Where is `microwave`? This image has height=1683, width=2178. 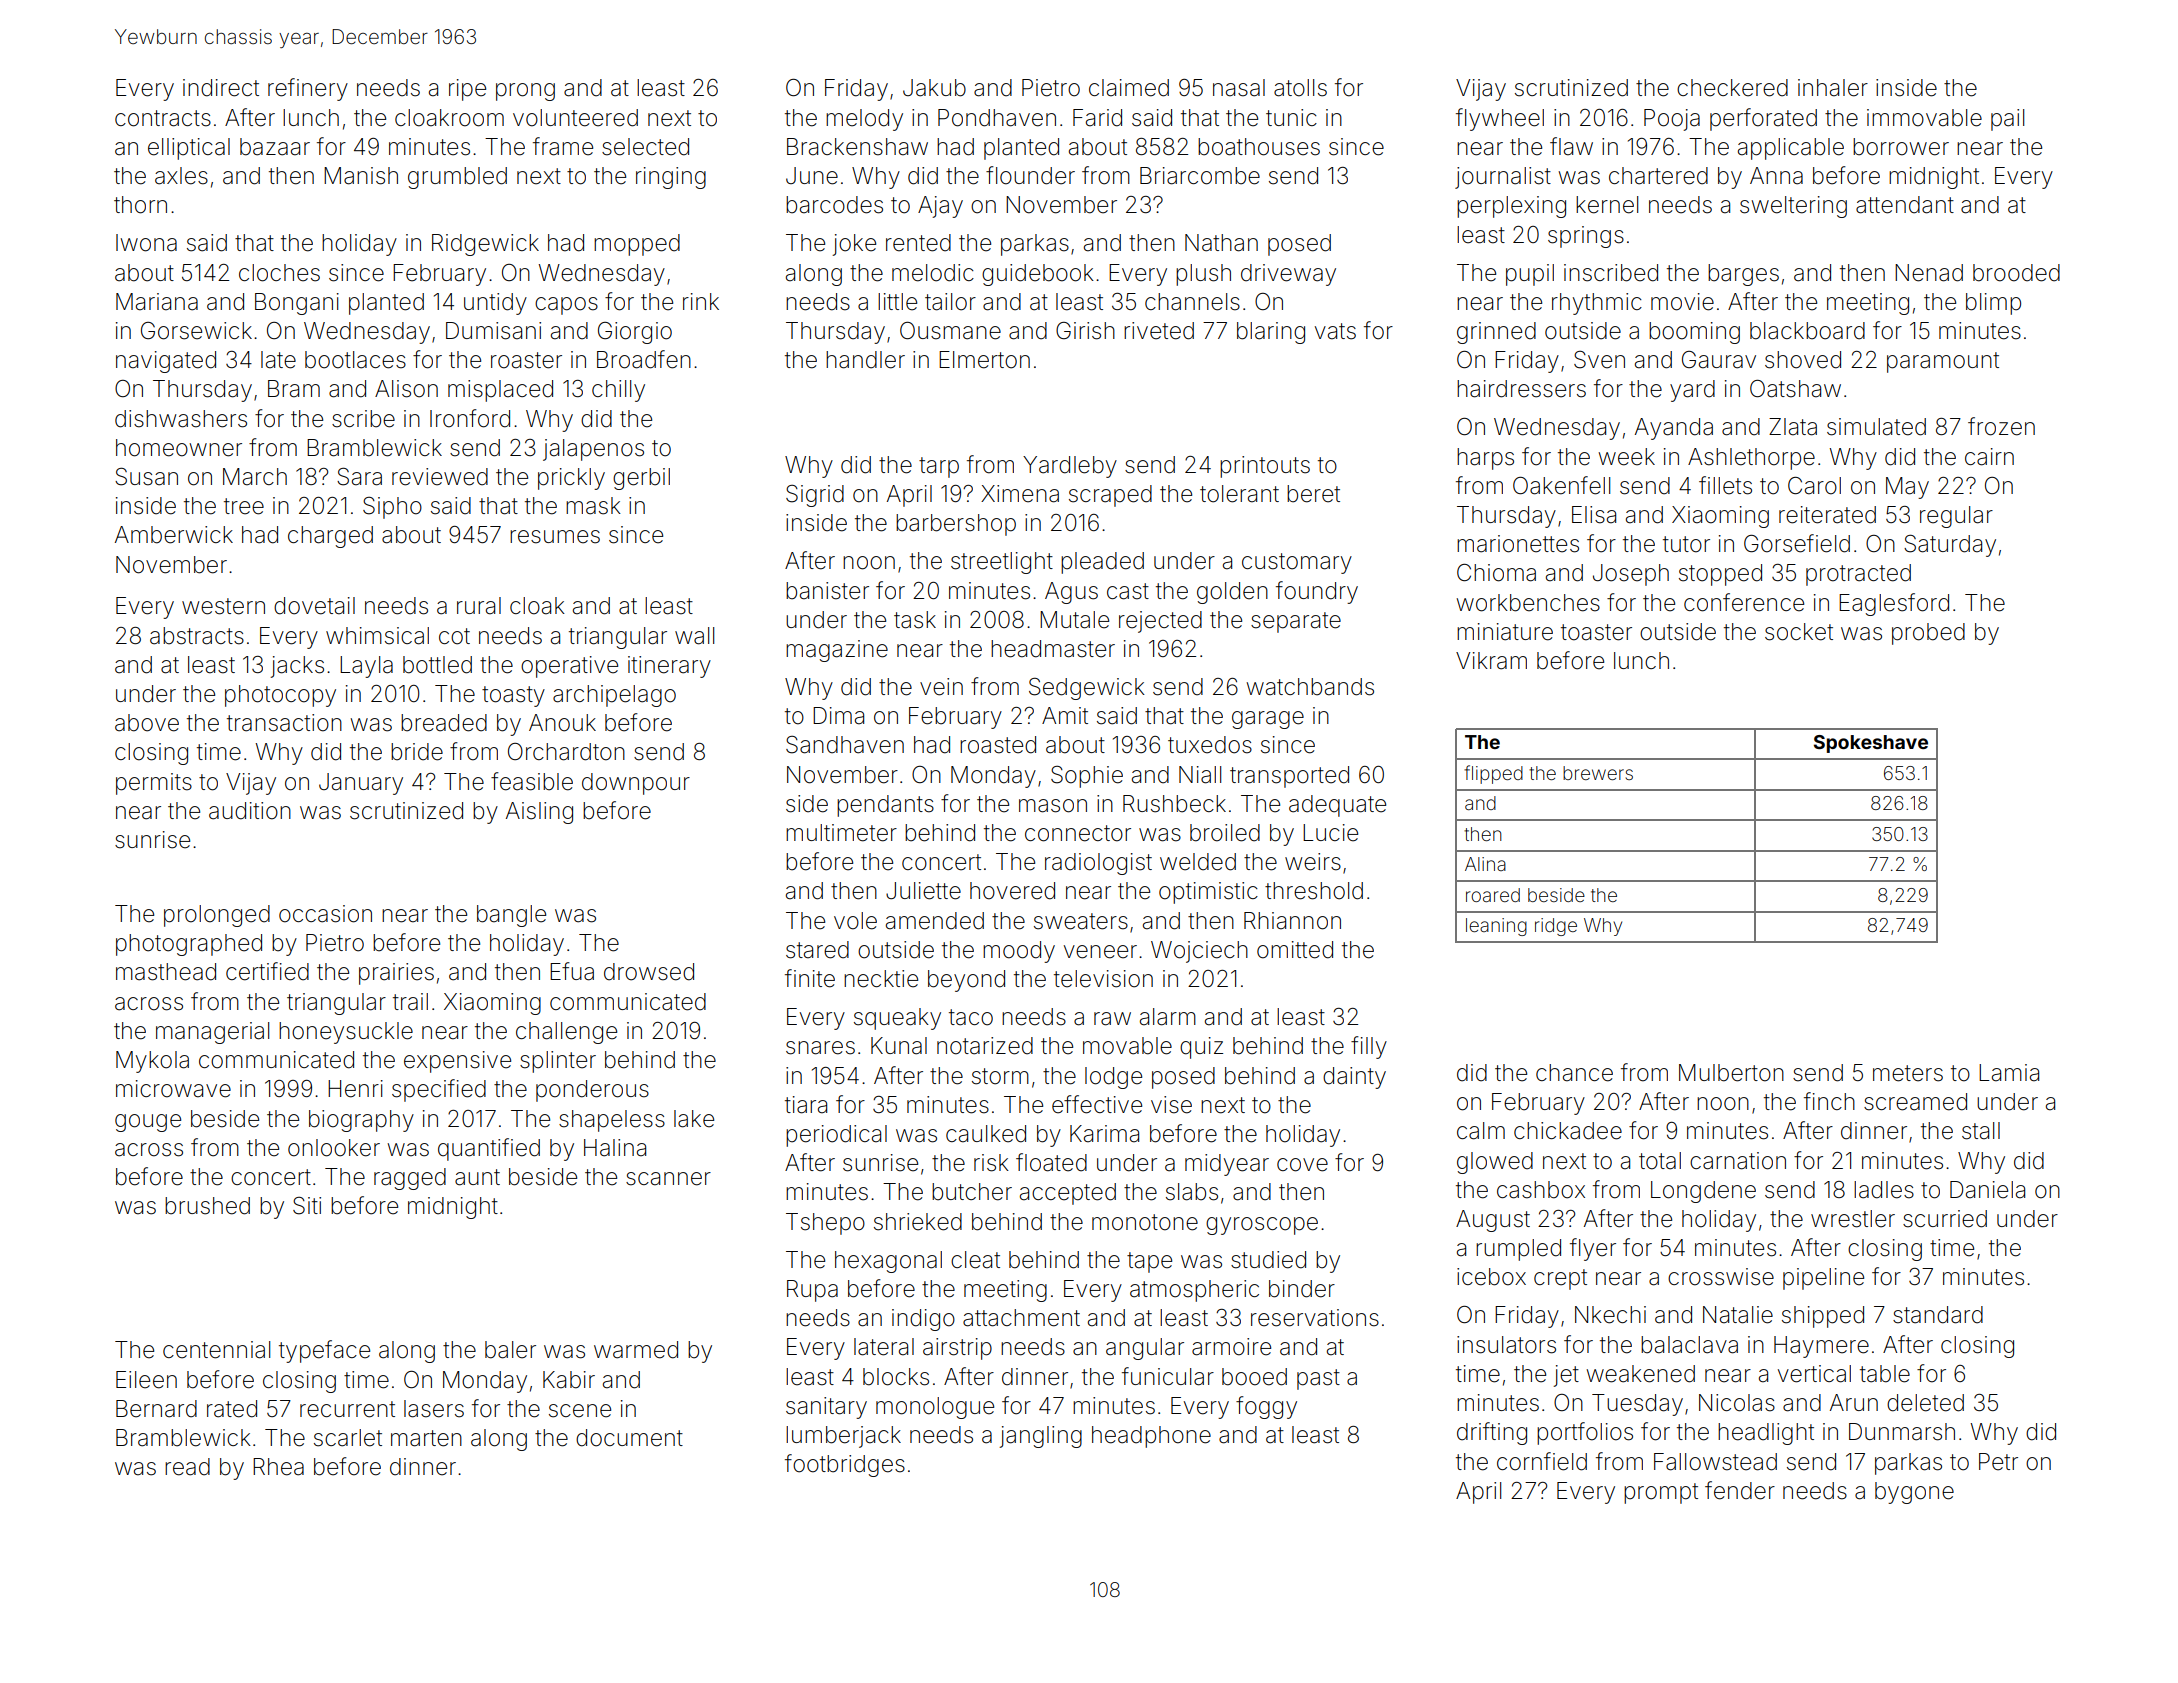
microwave is located at coordinates (173, 1089).
